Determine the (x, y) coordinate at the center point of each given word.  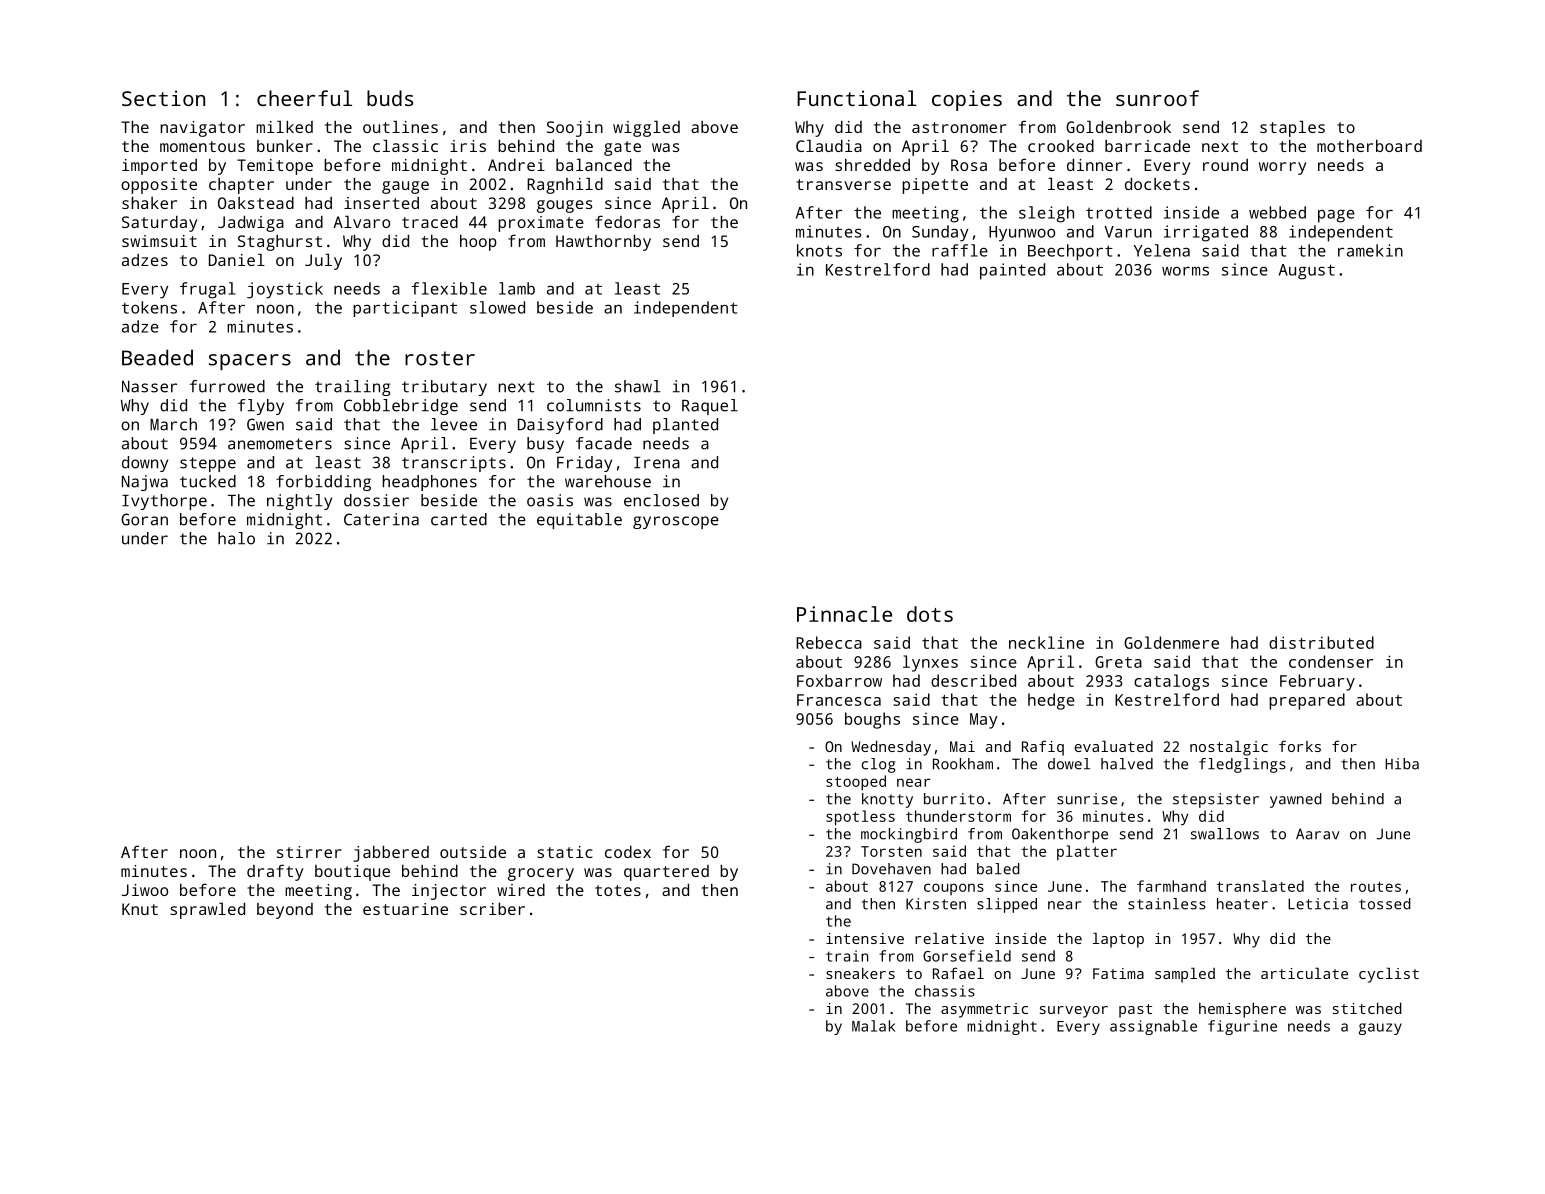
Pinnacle (844, 614)
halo (236, 538)
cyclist (1389, 975)
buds (390, 98)
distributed (1321, 642)
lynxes (930, 663)
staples (1292, 129)
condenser (1331, 661)
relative (949, 938)
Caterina (381, 519)
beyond (285, 911)
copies (967, 100)
